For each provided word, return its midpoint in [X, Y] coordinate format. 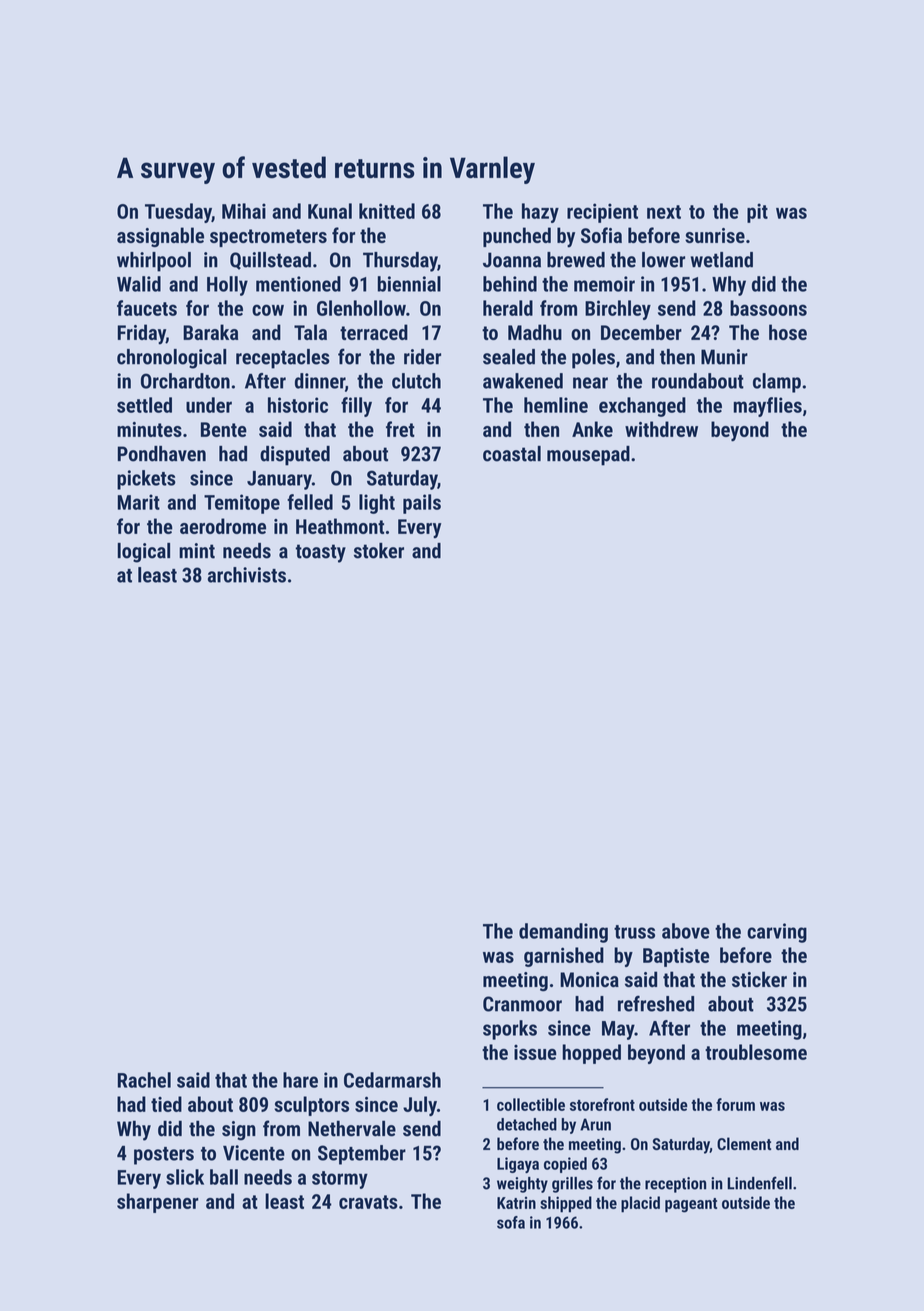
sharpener [157, 1203]
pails [422, 504]
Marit [139, 502]
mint [197, 551]
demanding [563, 933]
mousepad [588, 456]
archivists [247, 575]
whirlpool [154, 262]
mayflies [768, 407]
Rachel [144, 1080]
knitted [387, 211]
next [664, 212]
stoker [379, 551]
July [420, 1106]
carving [777, 933]
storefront [602, 1104]
